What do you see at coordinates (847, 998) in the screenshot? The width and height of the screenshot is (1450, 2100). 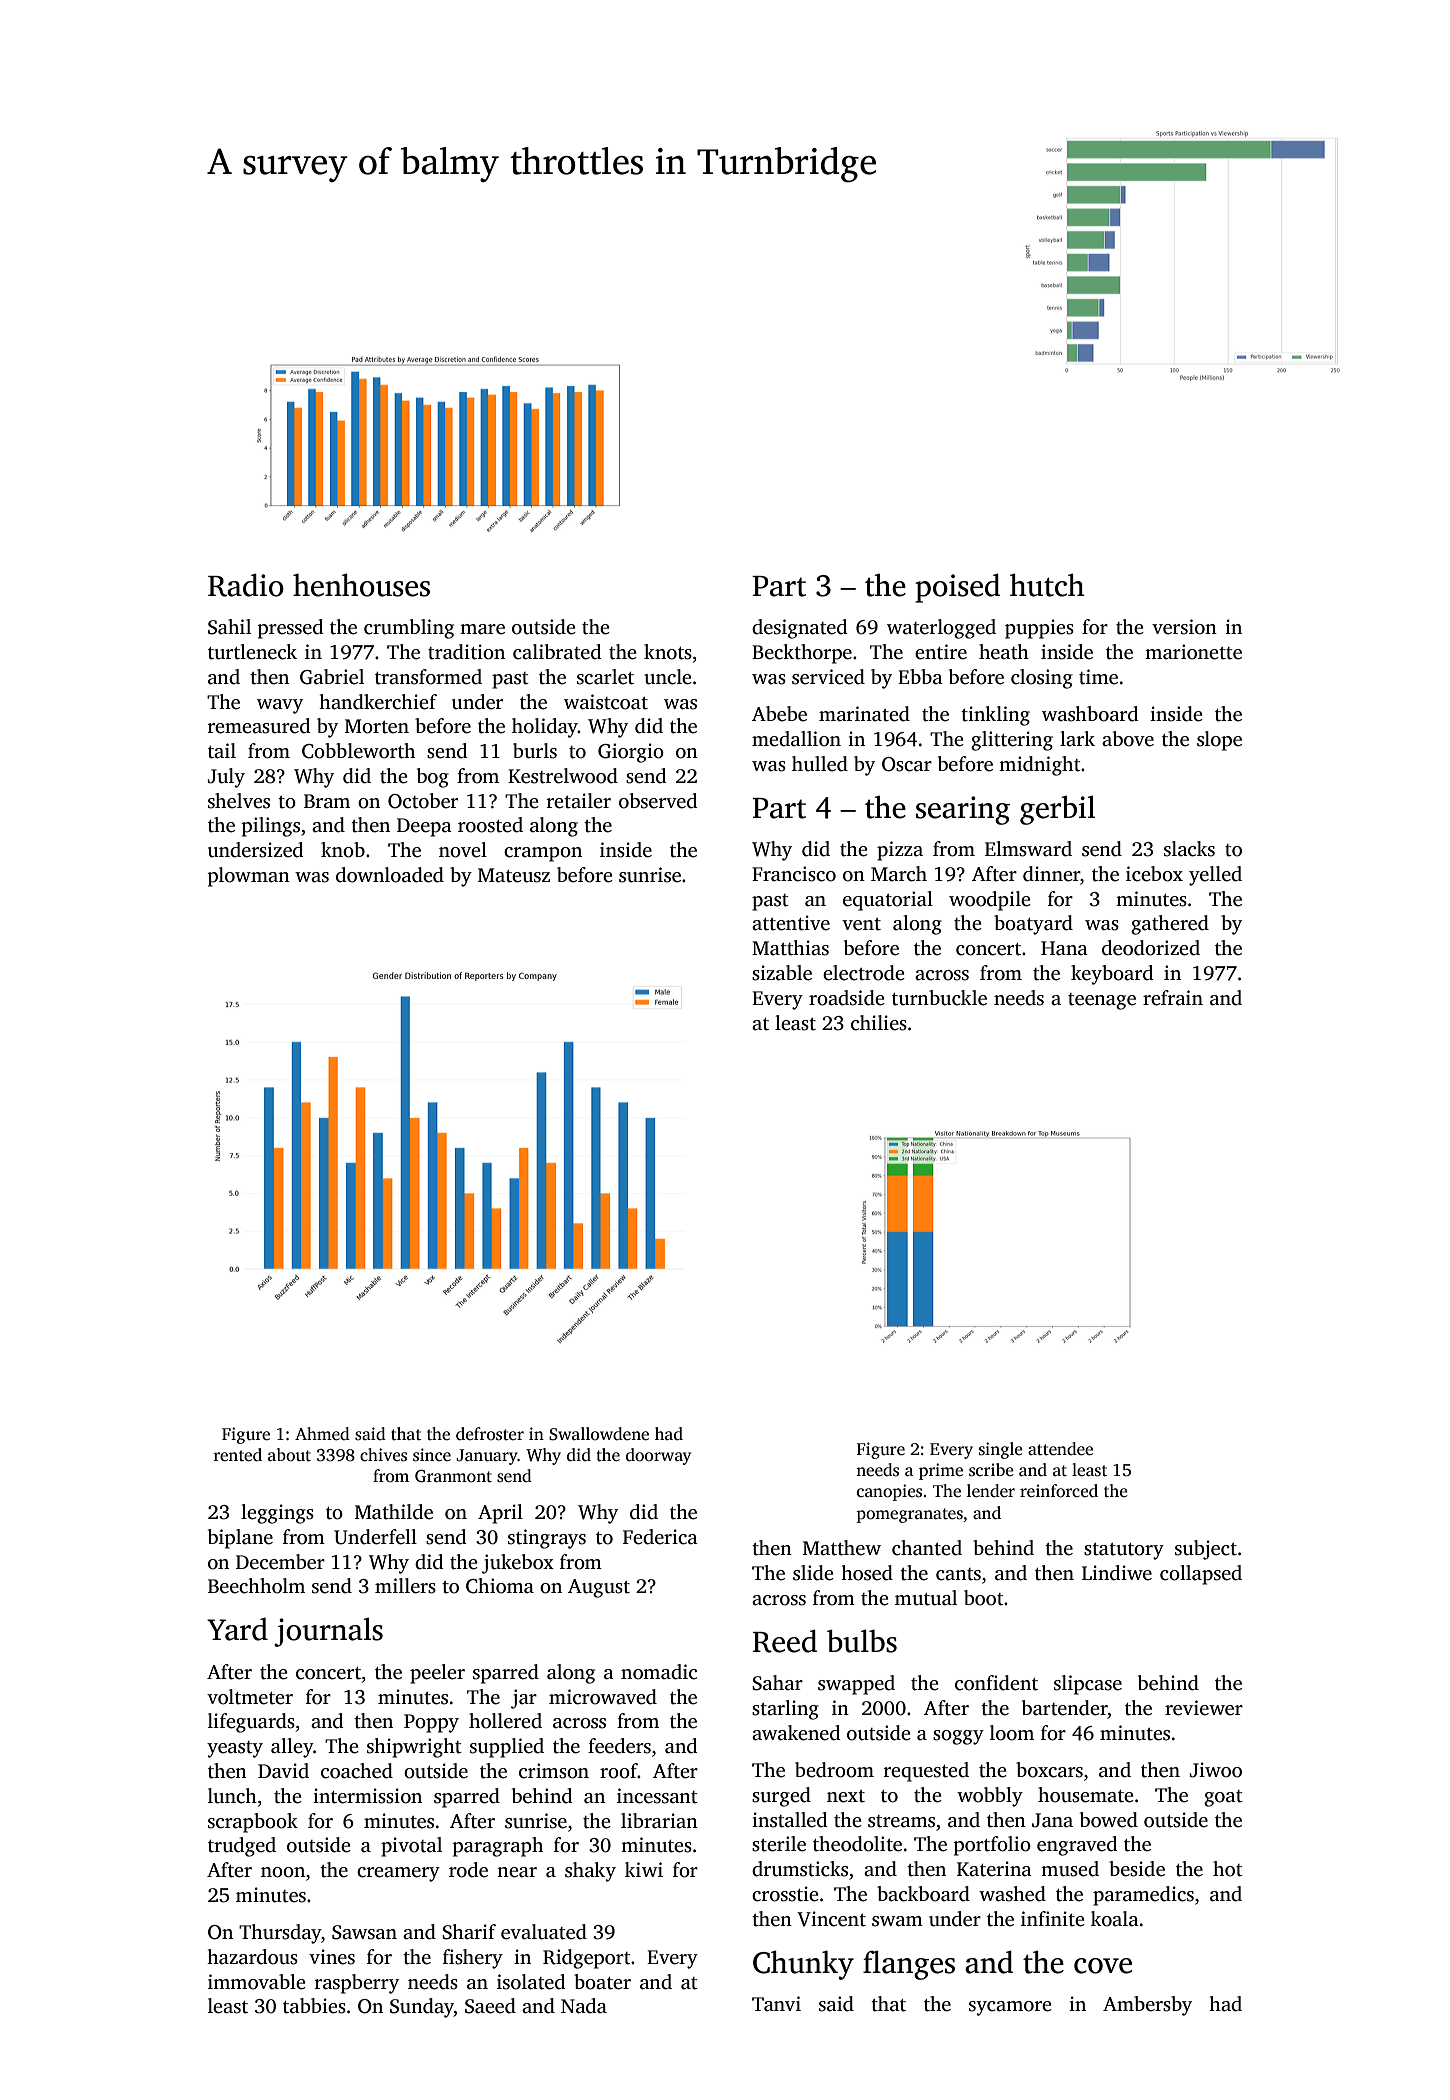 I see `roadside` at bounding box center [847, 998].
